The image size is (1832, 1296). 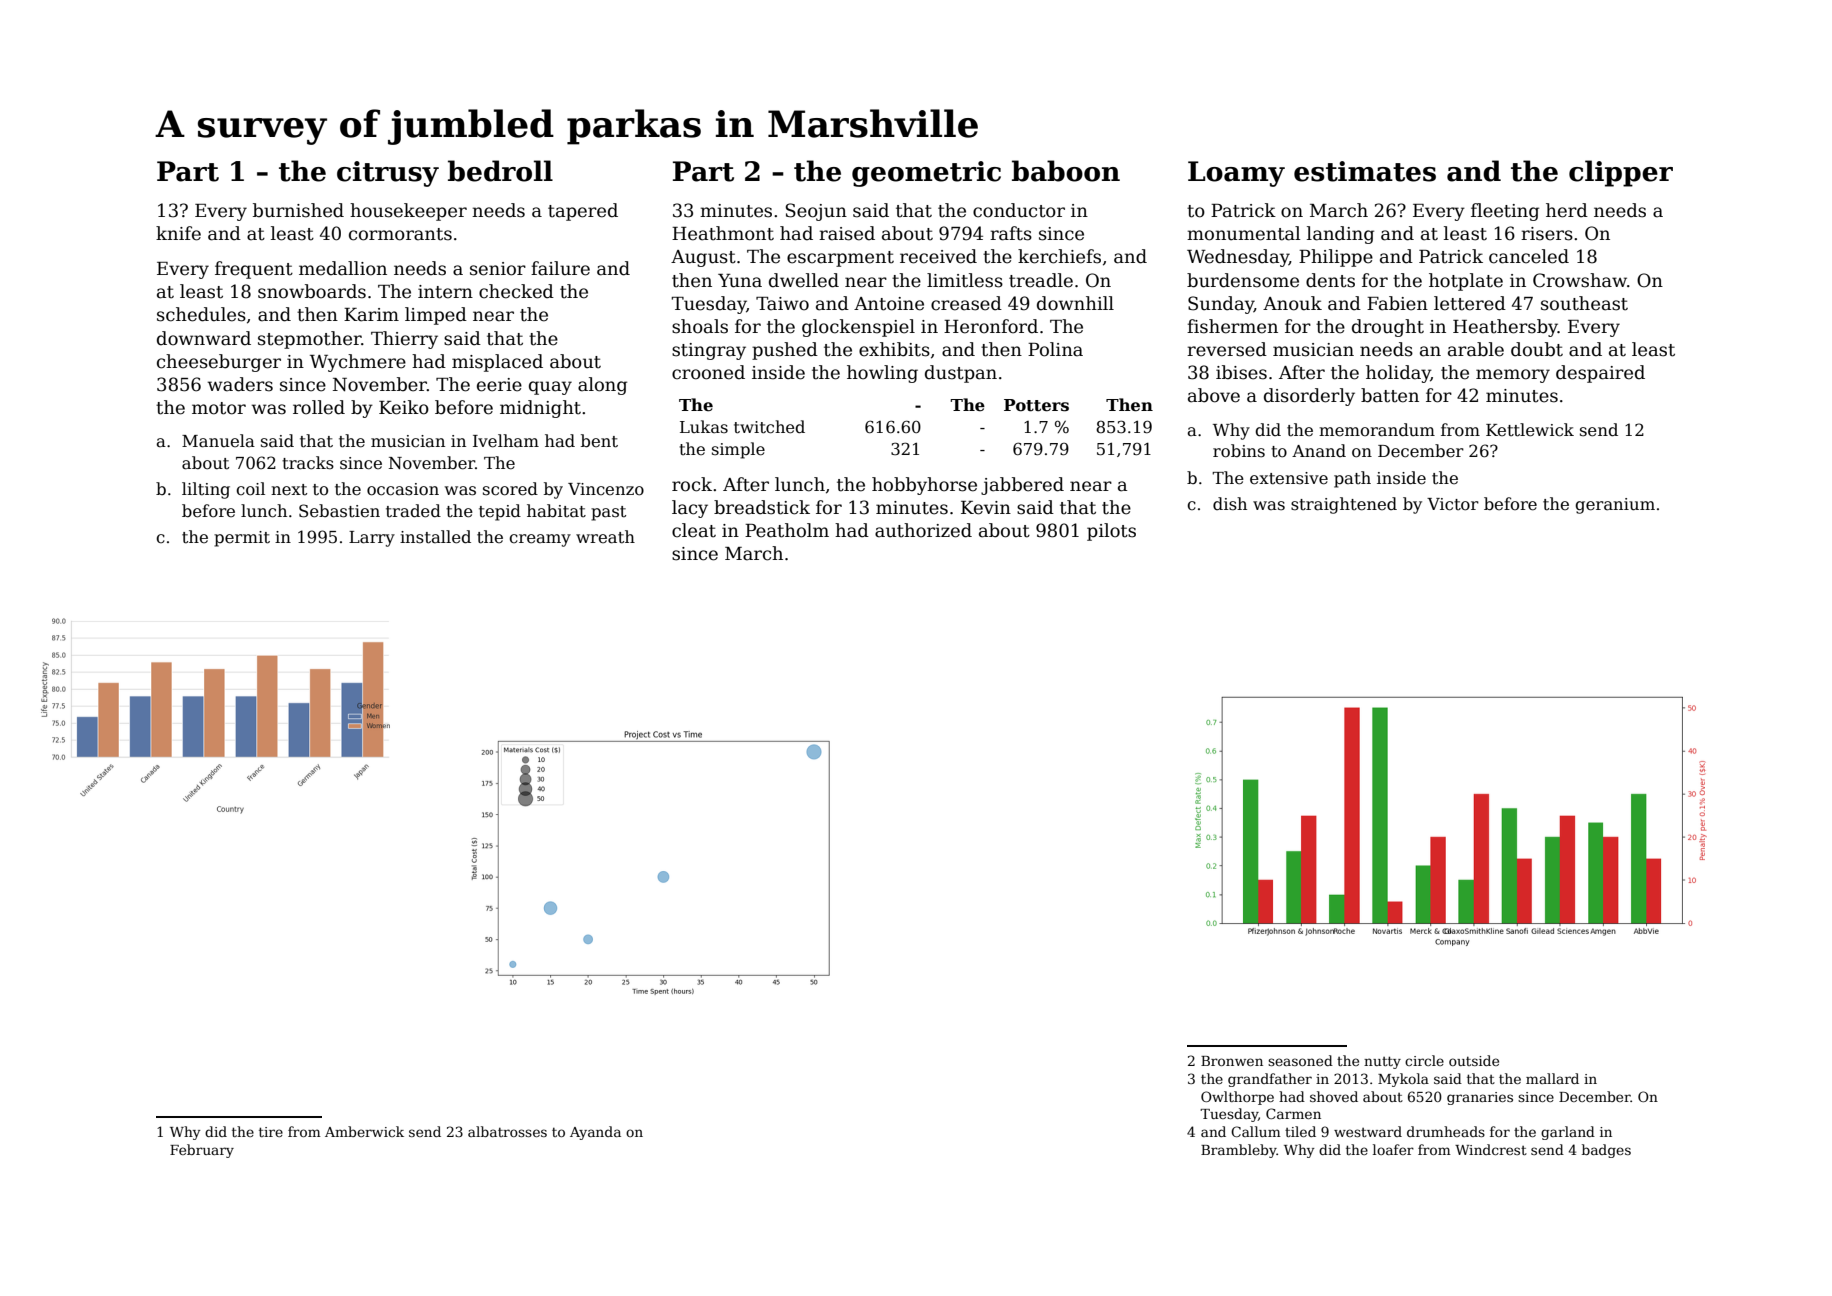 What do you see at coordinates (242, 539) in the page?
I see `permit` at bounding box center [242, 539].
